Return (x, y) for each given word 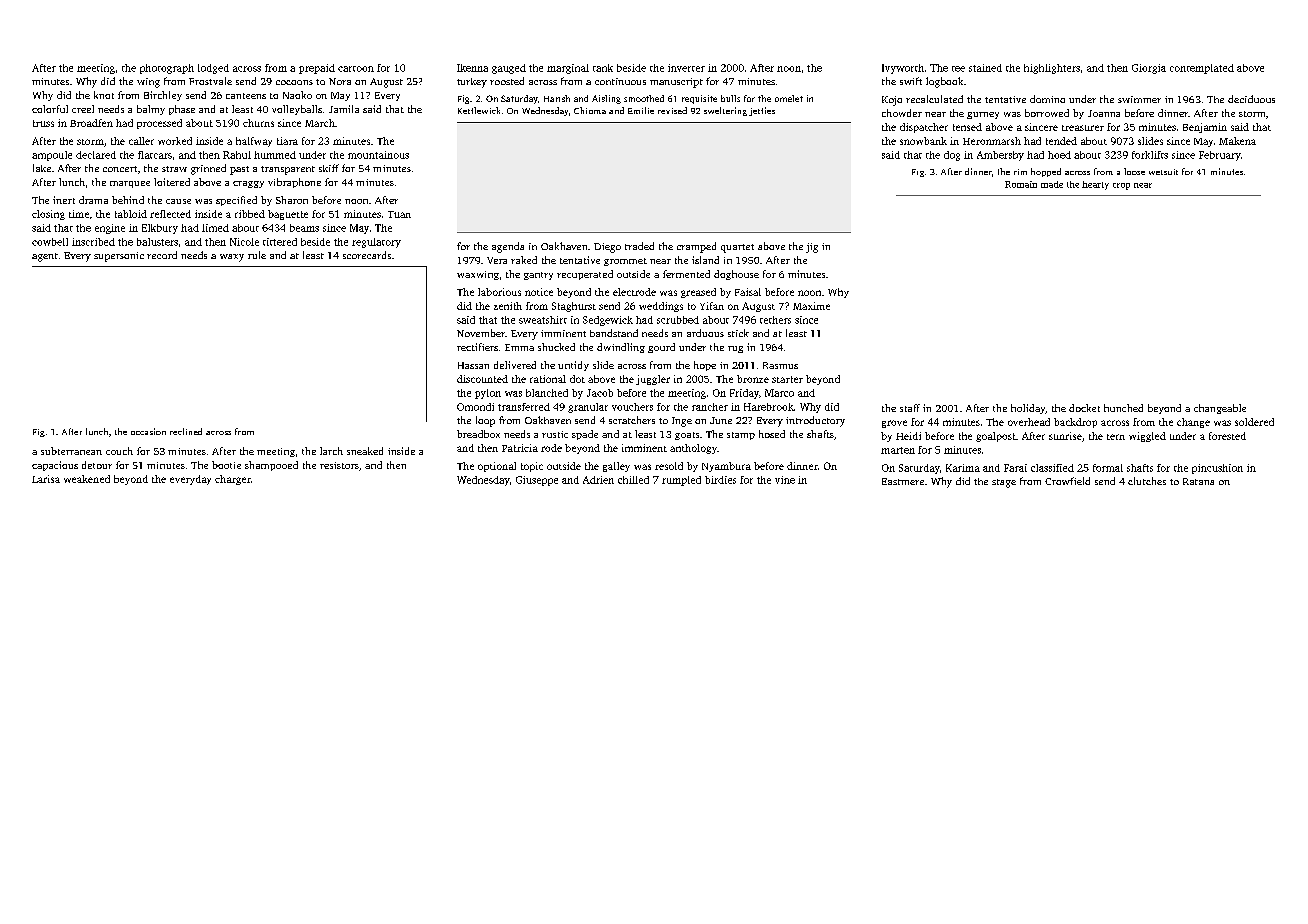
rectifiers (477, 347)
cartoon (356, 69)
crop (1121, 186)
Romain (1021, 184)
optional (497, 467)
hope (705, 366)
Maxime (811, 306)
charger (233, 480)
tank (603, 68)
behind (128, 200)
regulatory (376, 243)
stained (985, 68)
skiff (329, 168)
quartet (737, 248)
